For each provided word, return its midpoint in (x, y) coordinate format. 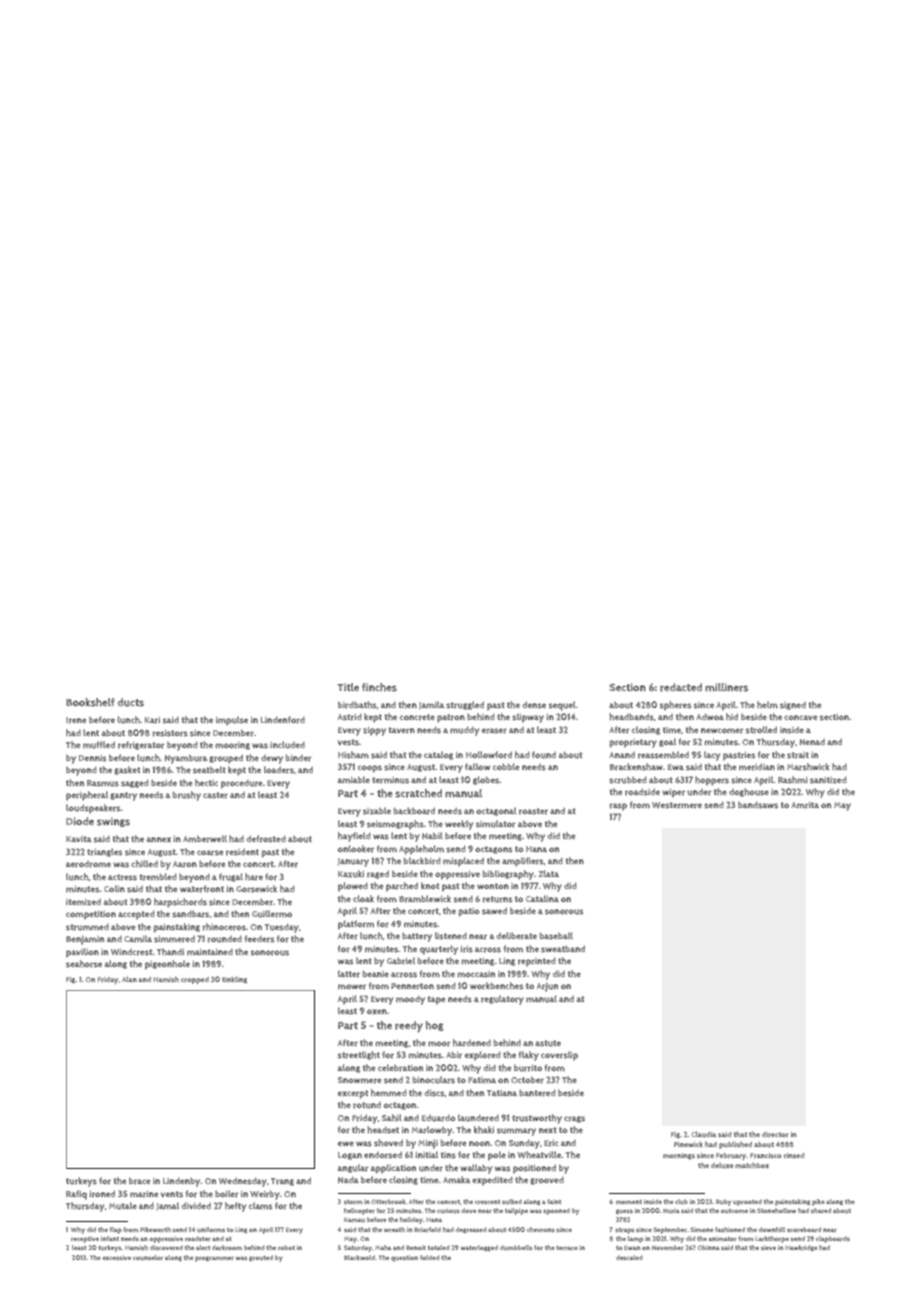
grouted (261, 1258)
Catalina (542, 898)
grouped (226, 759)
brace (139, 1181)
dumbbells (516, 1247)
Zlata (549, 873)
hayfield (354, 837)
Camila (138, 938)
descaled (629, 1257)
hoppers (712, 781)
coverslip (559, 1056)
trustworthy (537, 1119)
